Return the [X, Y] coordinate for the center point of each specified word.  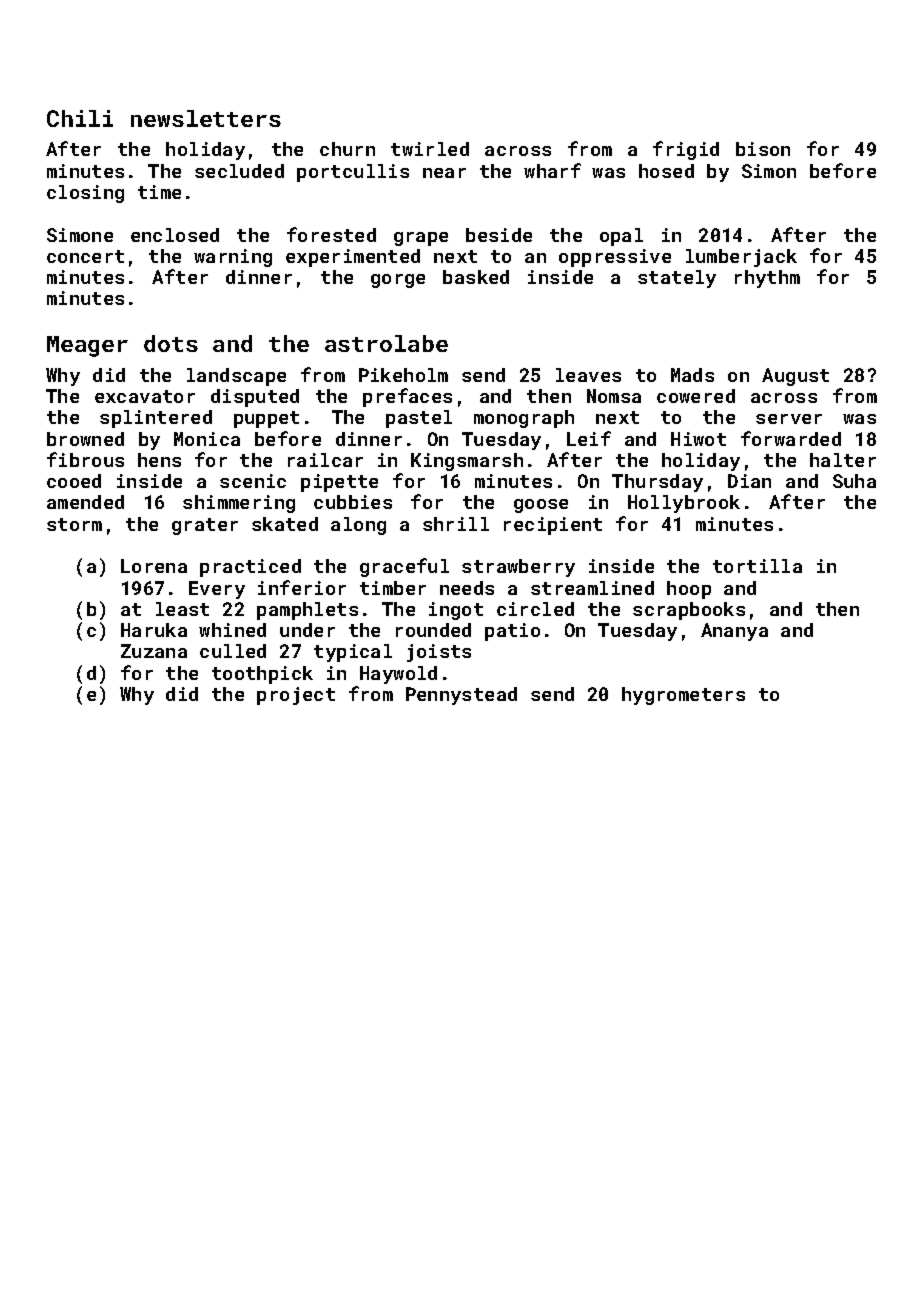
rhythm [767, 279]
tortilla [757, 566]
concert [85, 256]
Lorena [154, 566]
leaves [588, 375]
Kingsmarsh [467, 462]
